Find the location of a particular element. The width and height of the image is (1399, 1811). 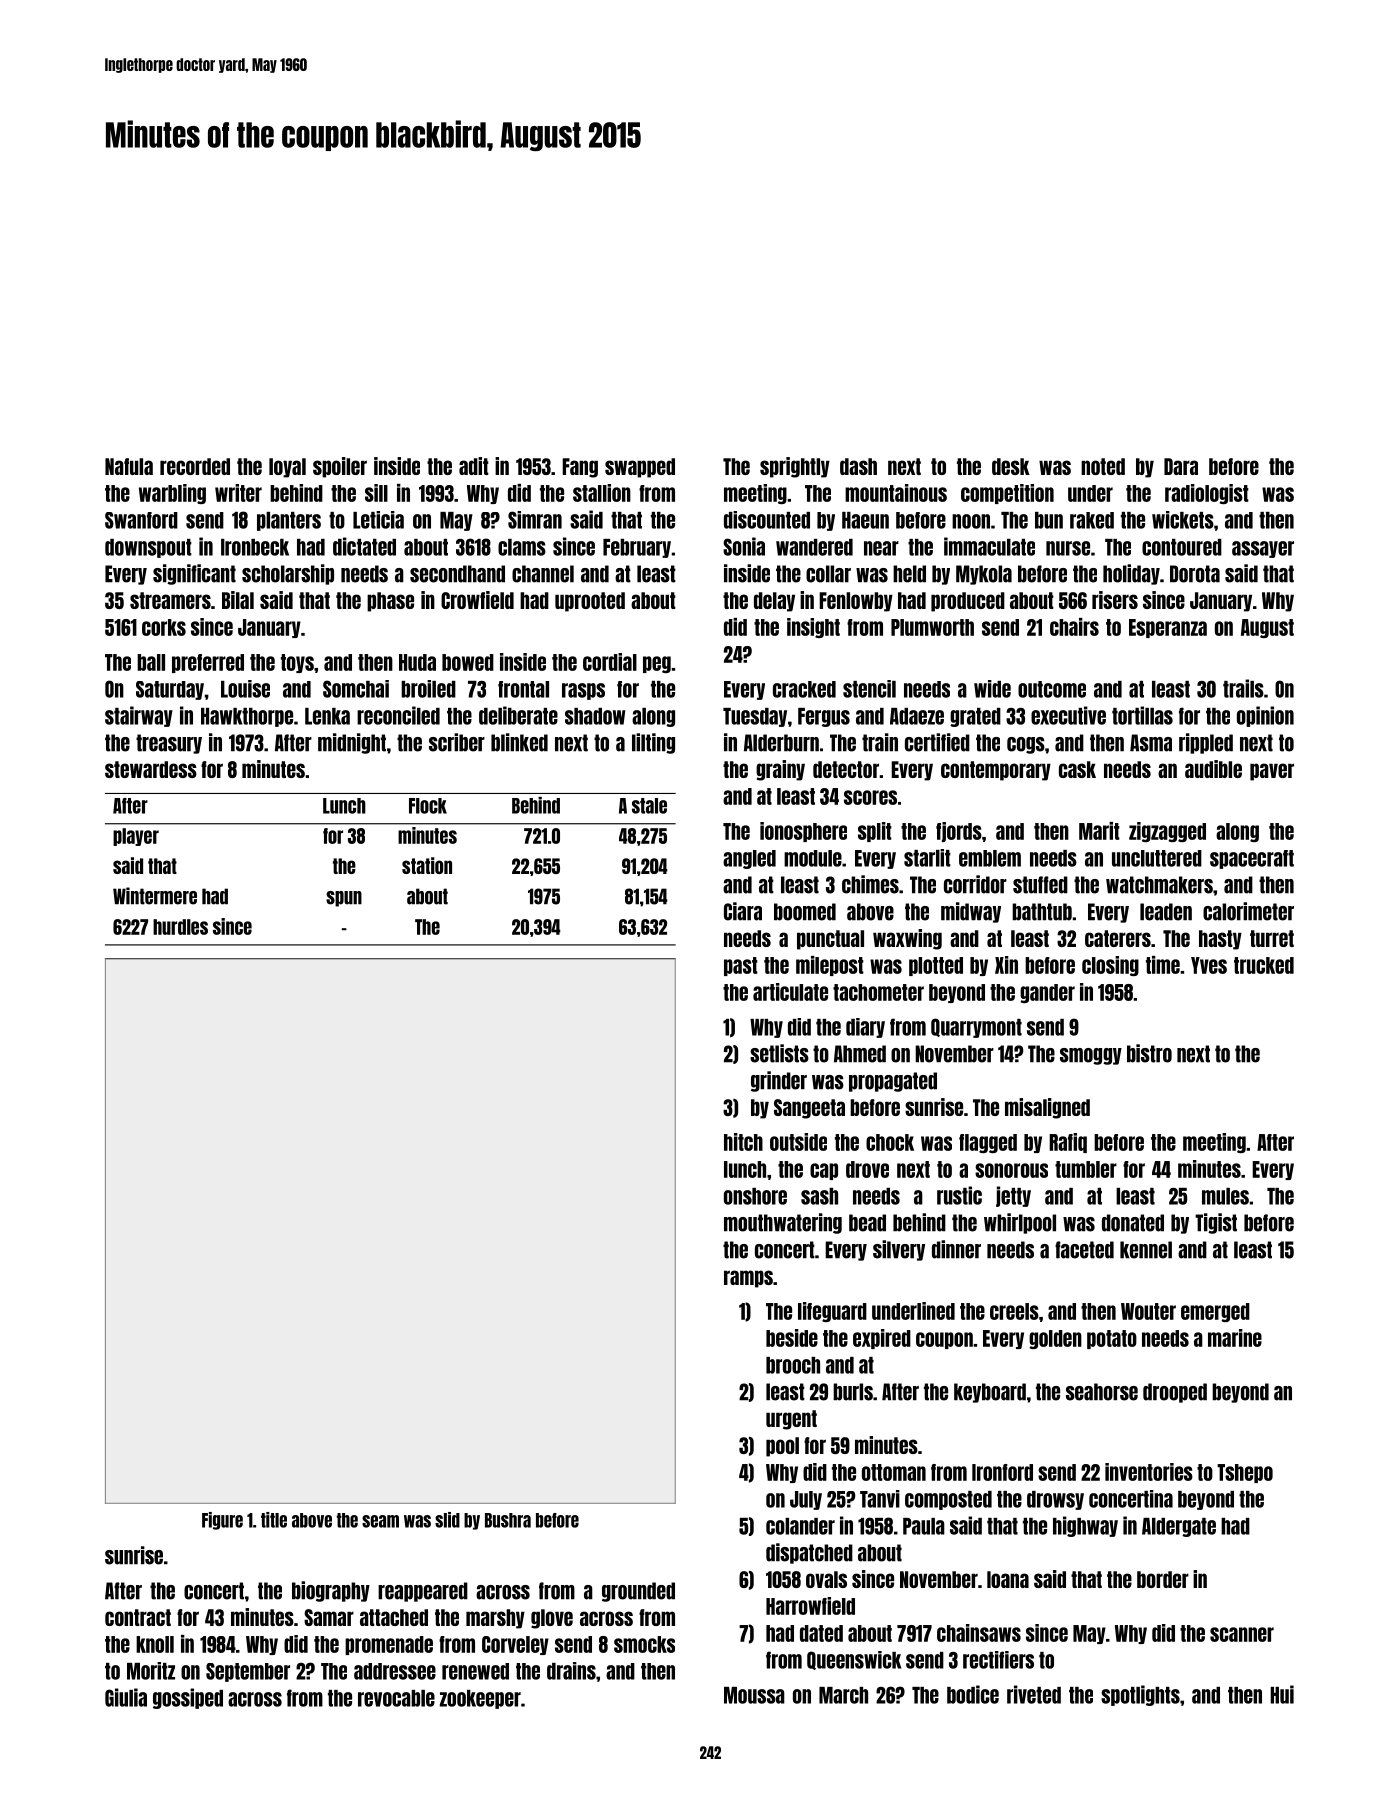

marine is located at coordinates (1235, 1338).
